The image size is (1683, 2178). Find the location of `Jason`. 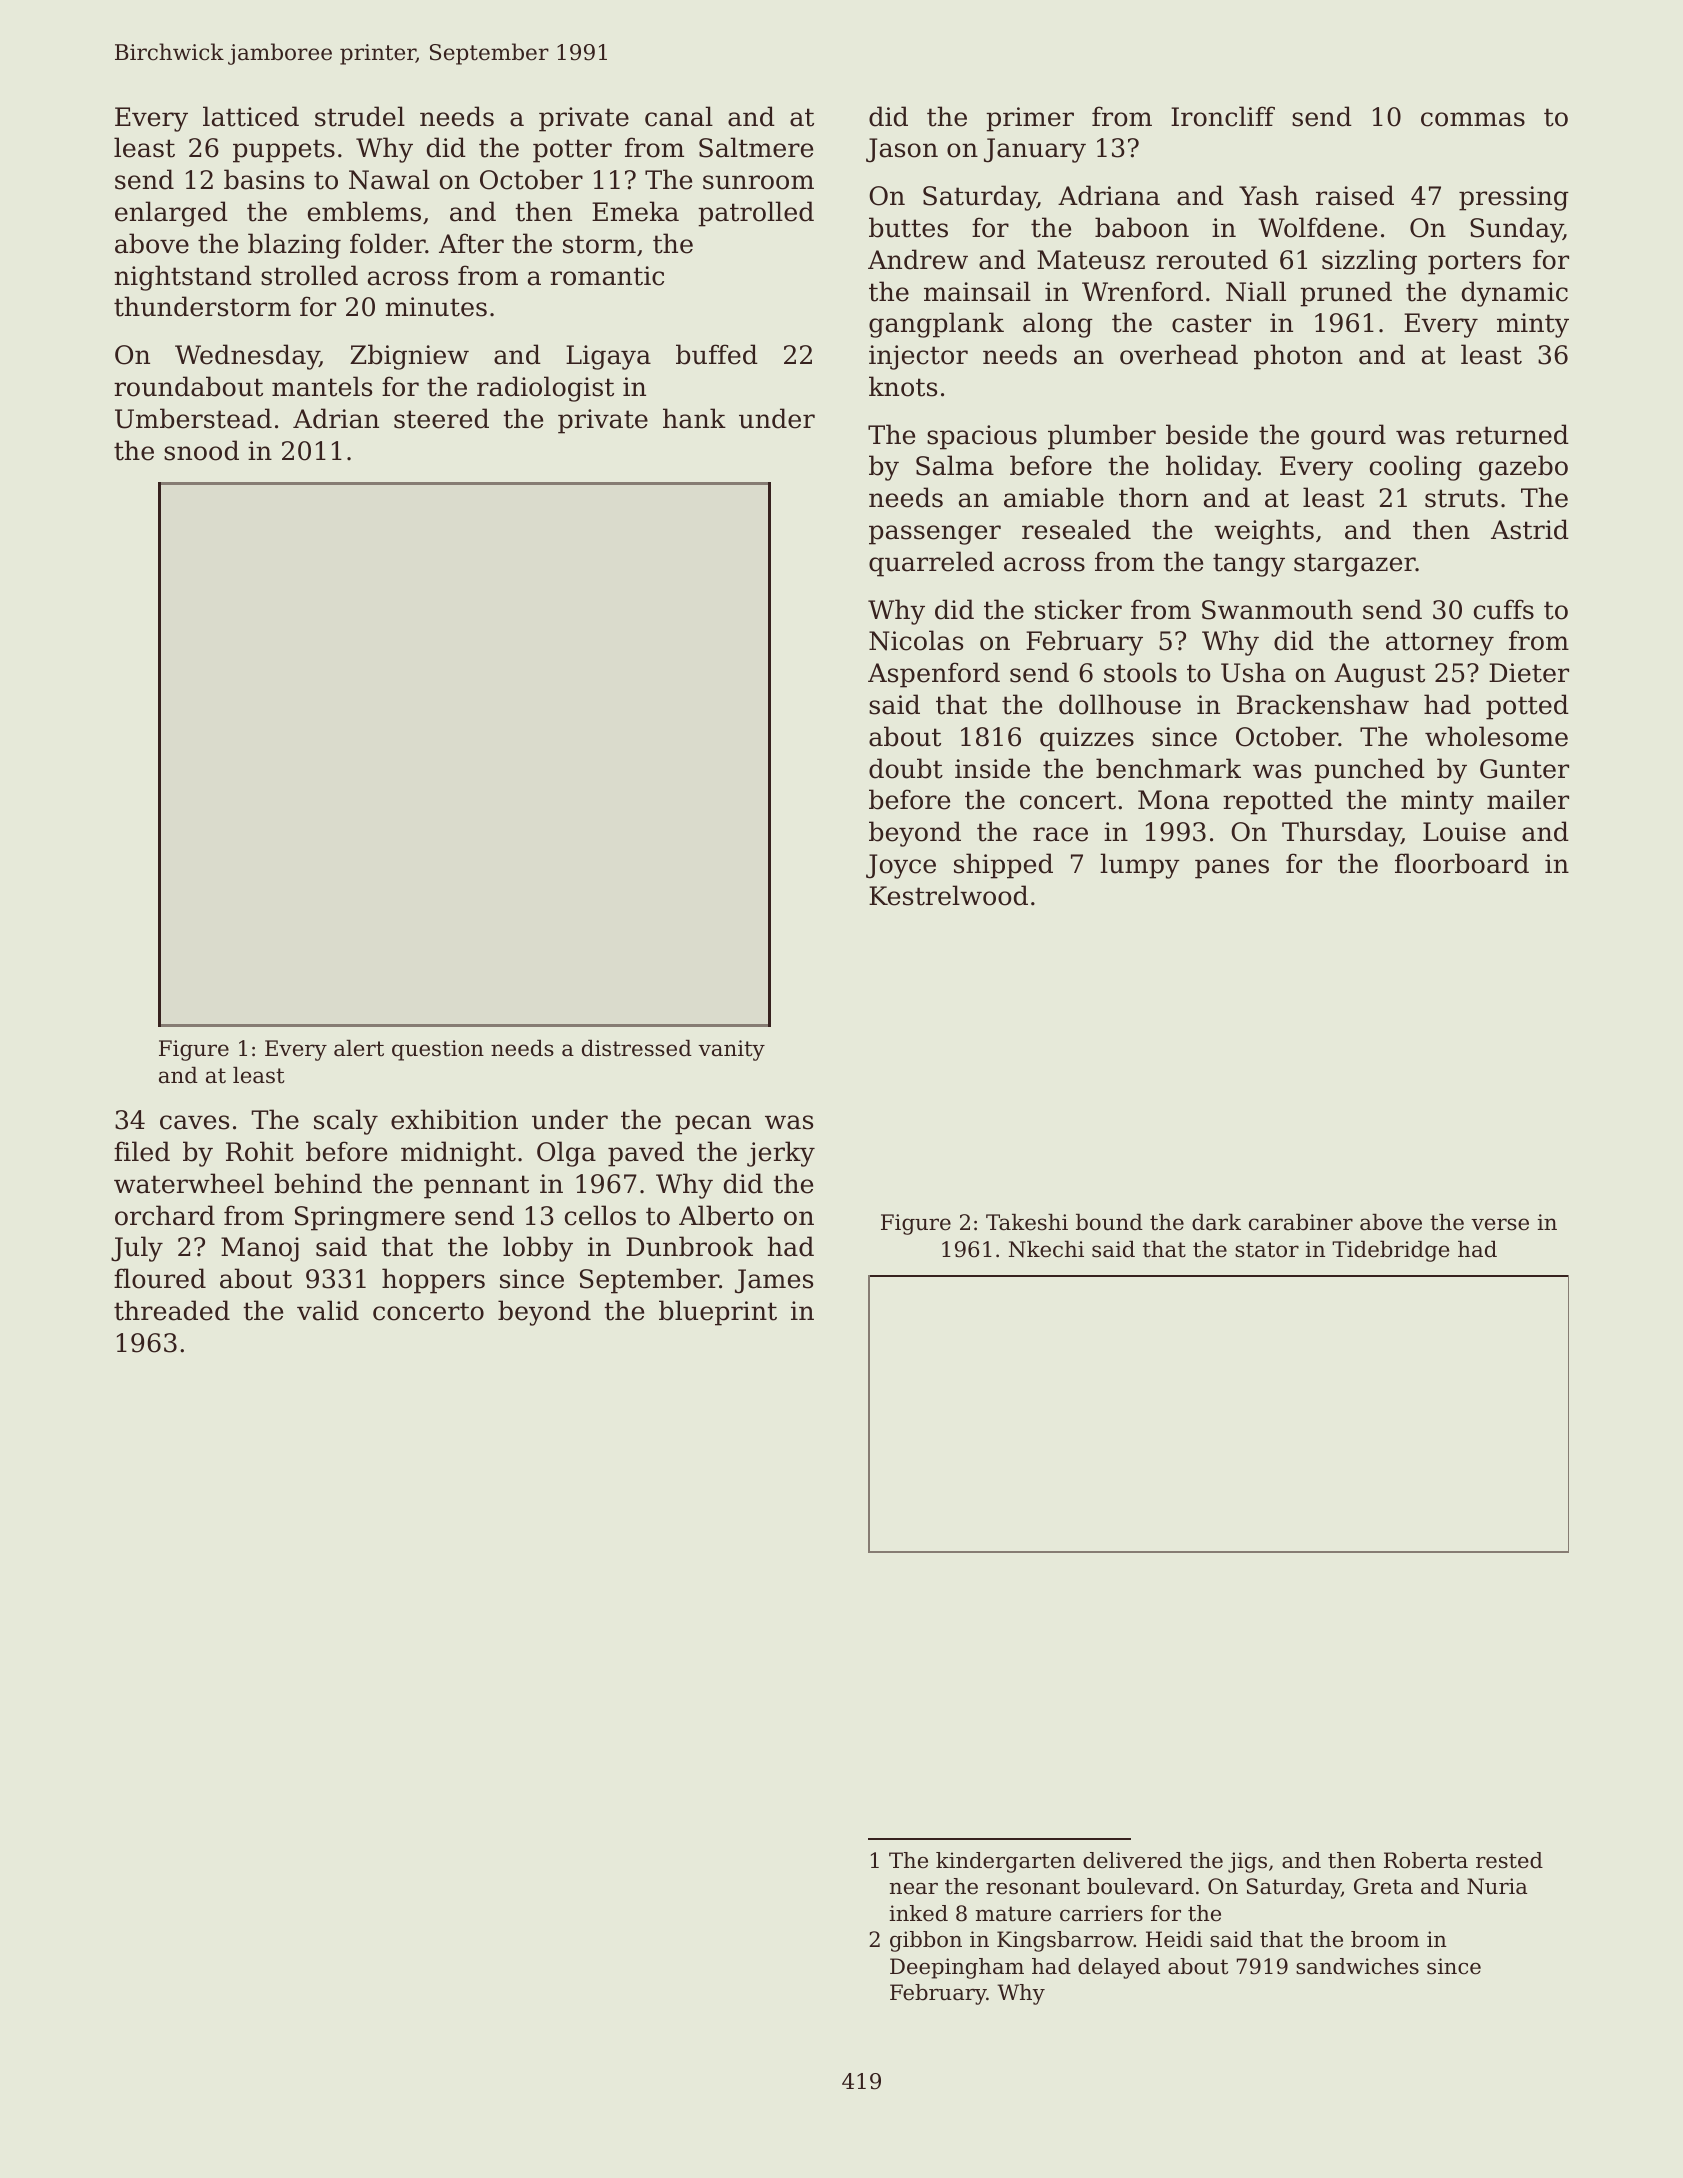

Jason is located at coordinates (902, 150).
